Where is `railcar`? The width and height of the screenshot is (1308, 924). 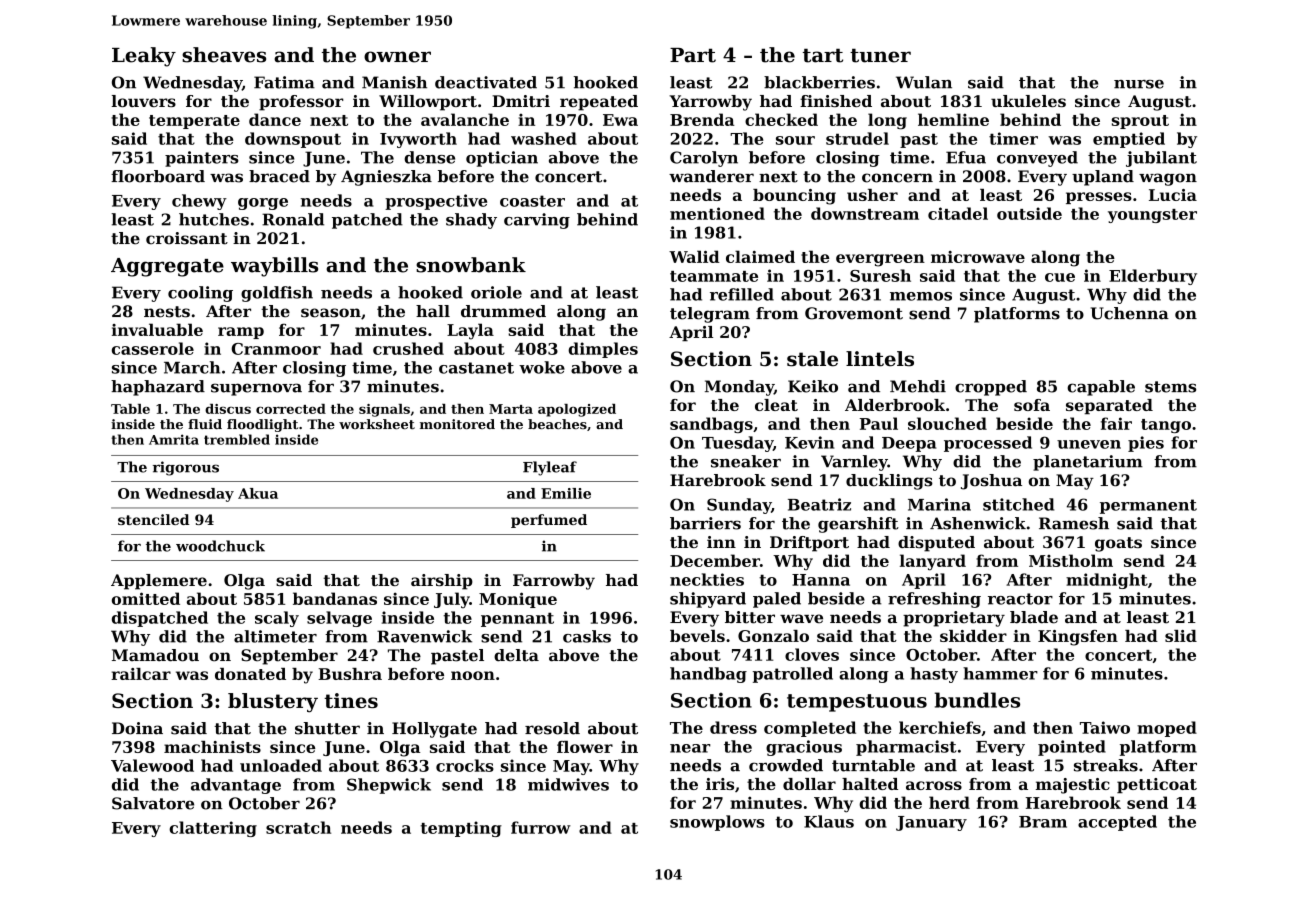 railcar is located at coordinates (141, 674).
